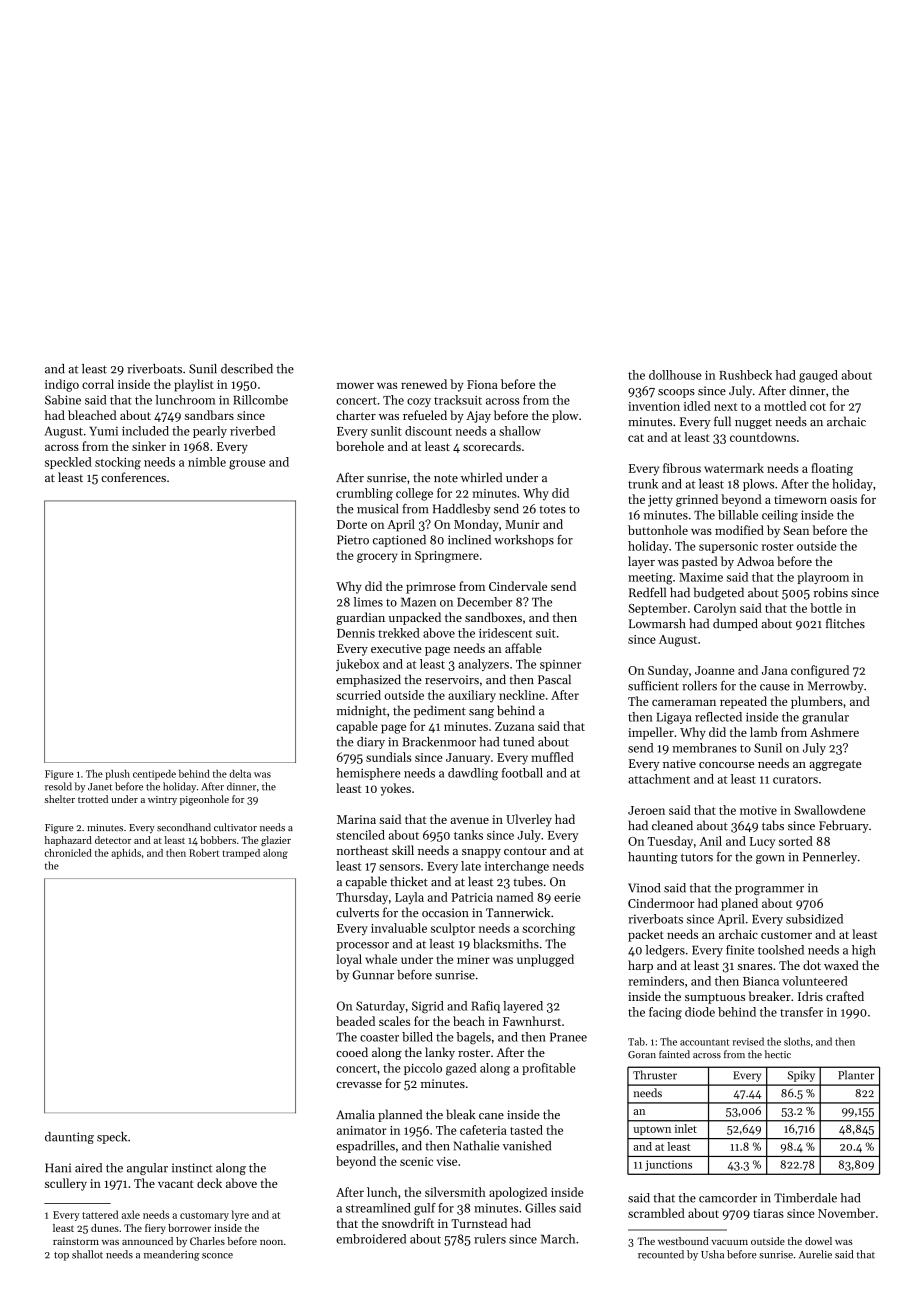  I want to click on inclined, so click(469, 540).
